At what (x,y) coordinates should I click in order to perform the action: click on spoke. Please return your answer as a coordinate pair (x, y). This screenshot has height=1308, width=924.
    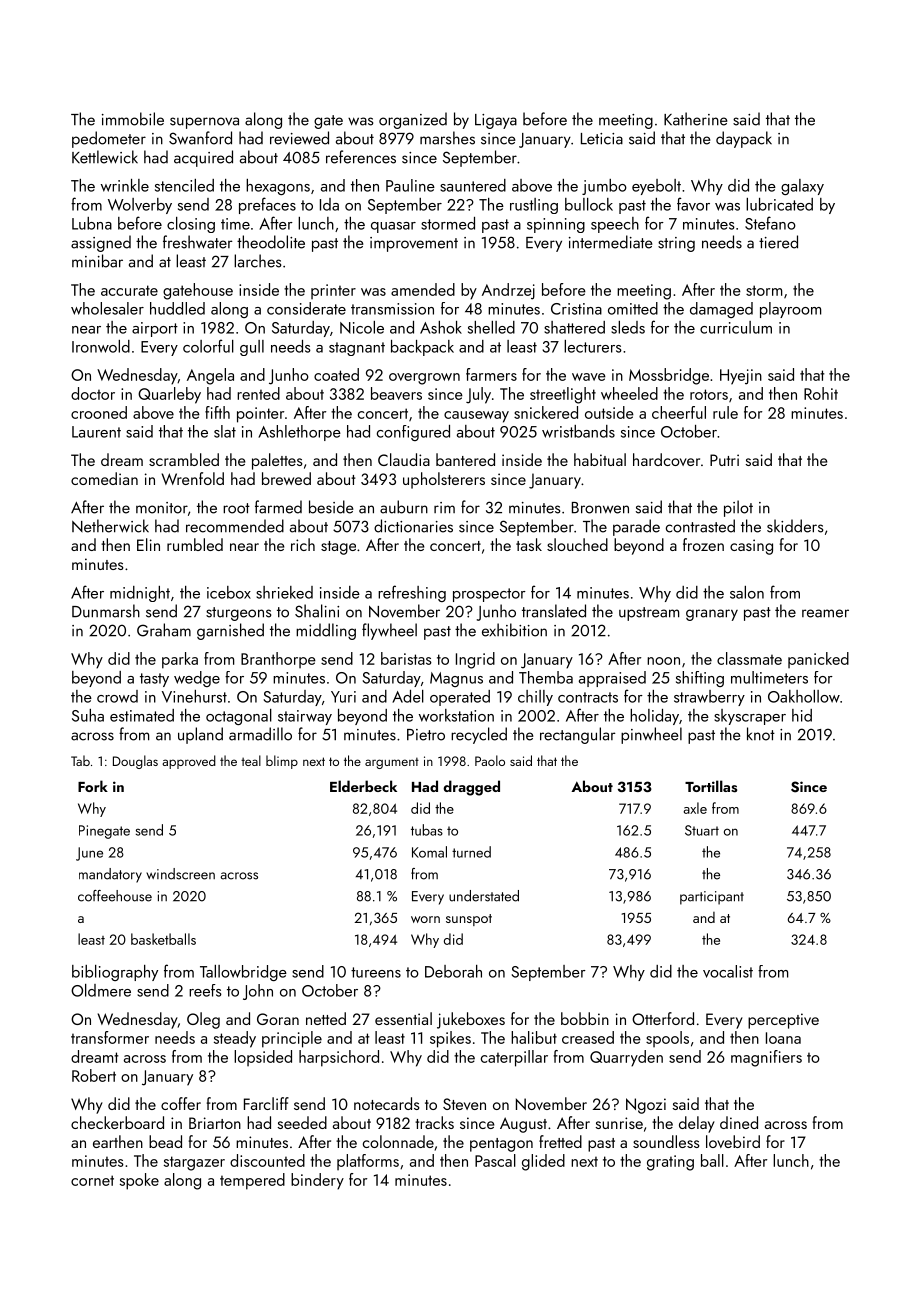
    Looking at the image, I should click on (139, 1181).
